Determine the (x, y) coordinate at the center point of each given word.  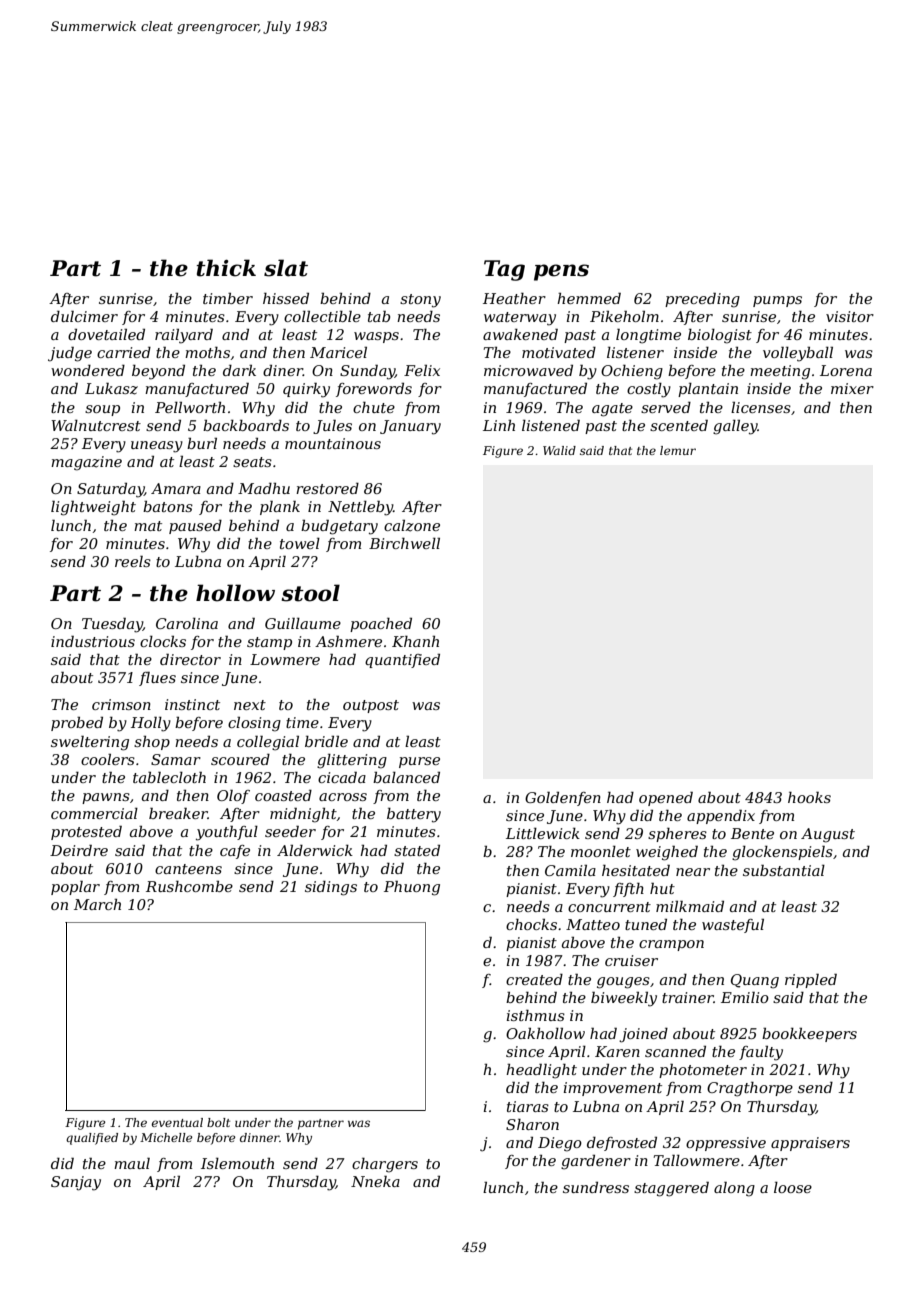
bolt (218, 1122)
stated (417, 850)
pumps (777, 301)
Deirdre (79, 850)
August (828, 835)
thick (226, 268)
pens (561, 272)
